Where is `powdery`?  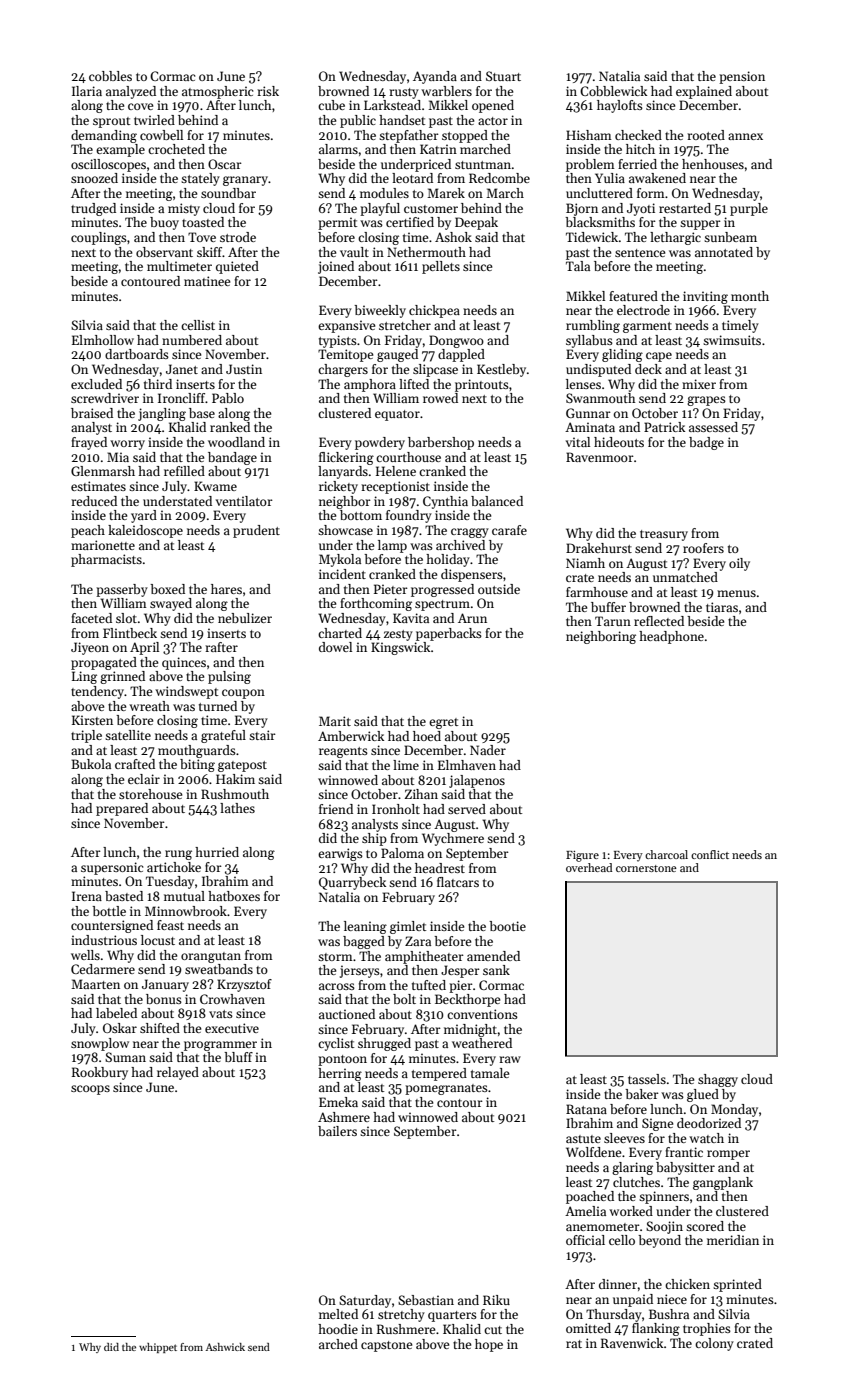 powdery is located at coordinates (380, 443).
